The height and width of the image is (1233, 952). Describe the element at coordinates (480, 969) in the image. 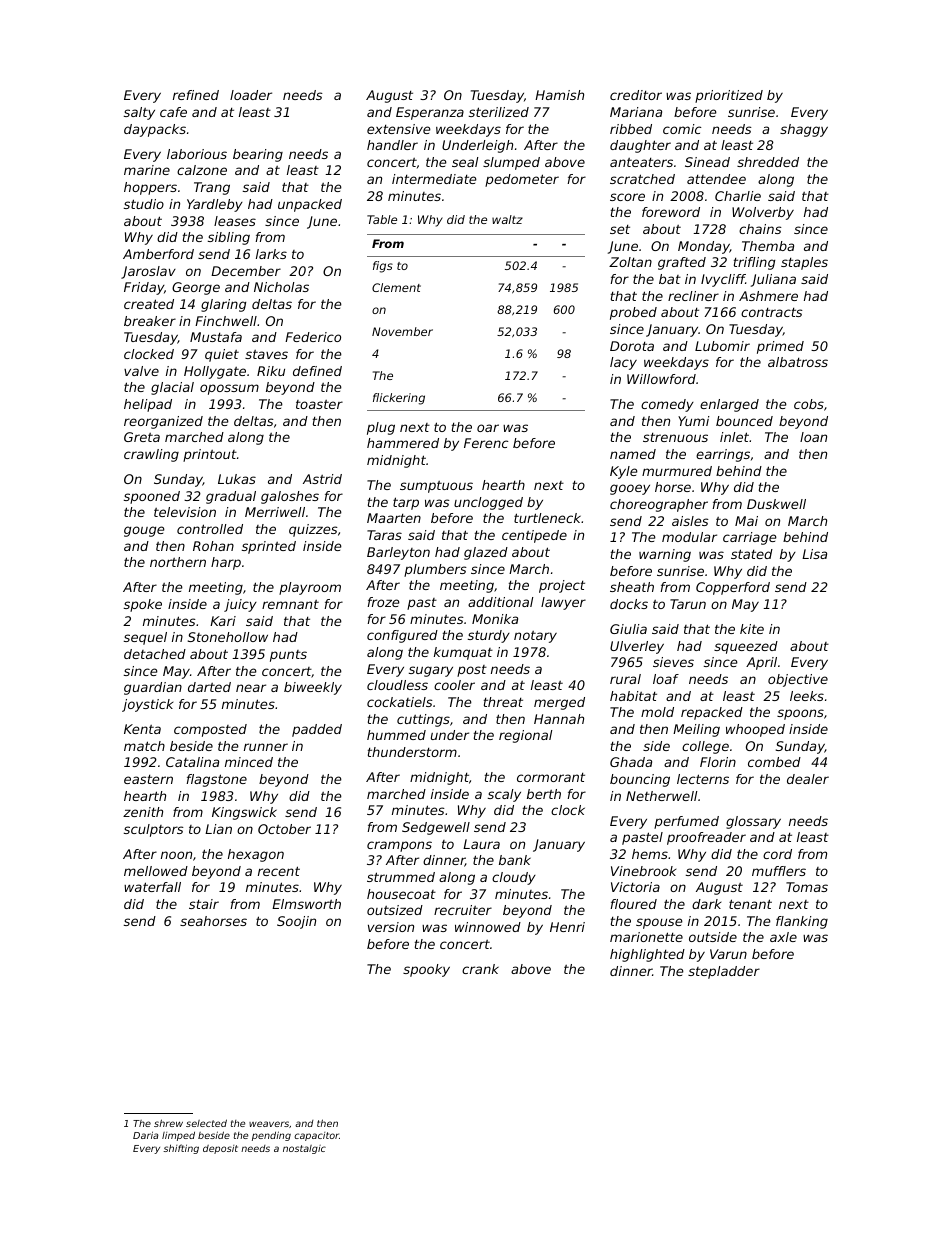

I see `crank` at that location.
